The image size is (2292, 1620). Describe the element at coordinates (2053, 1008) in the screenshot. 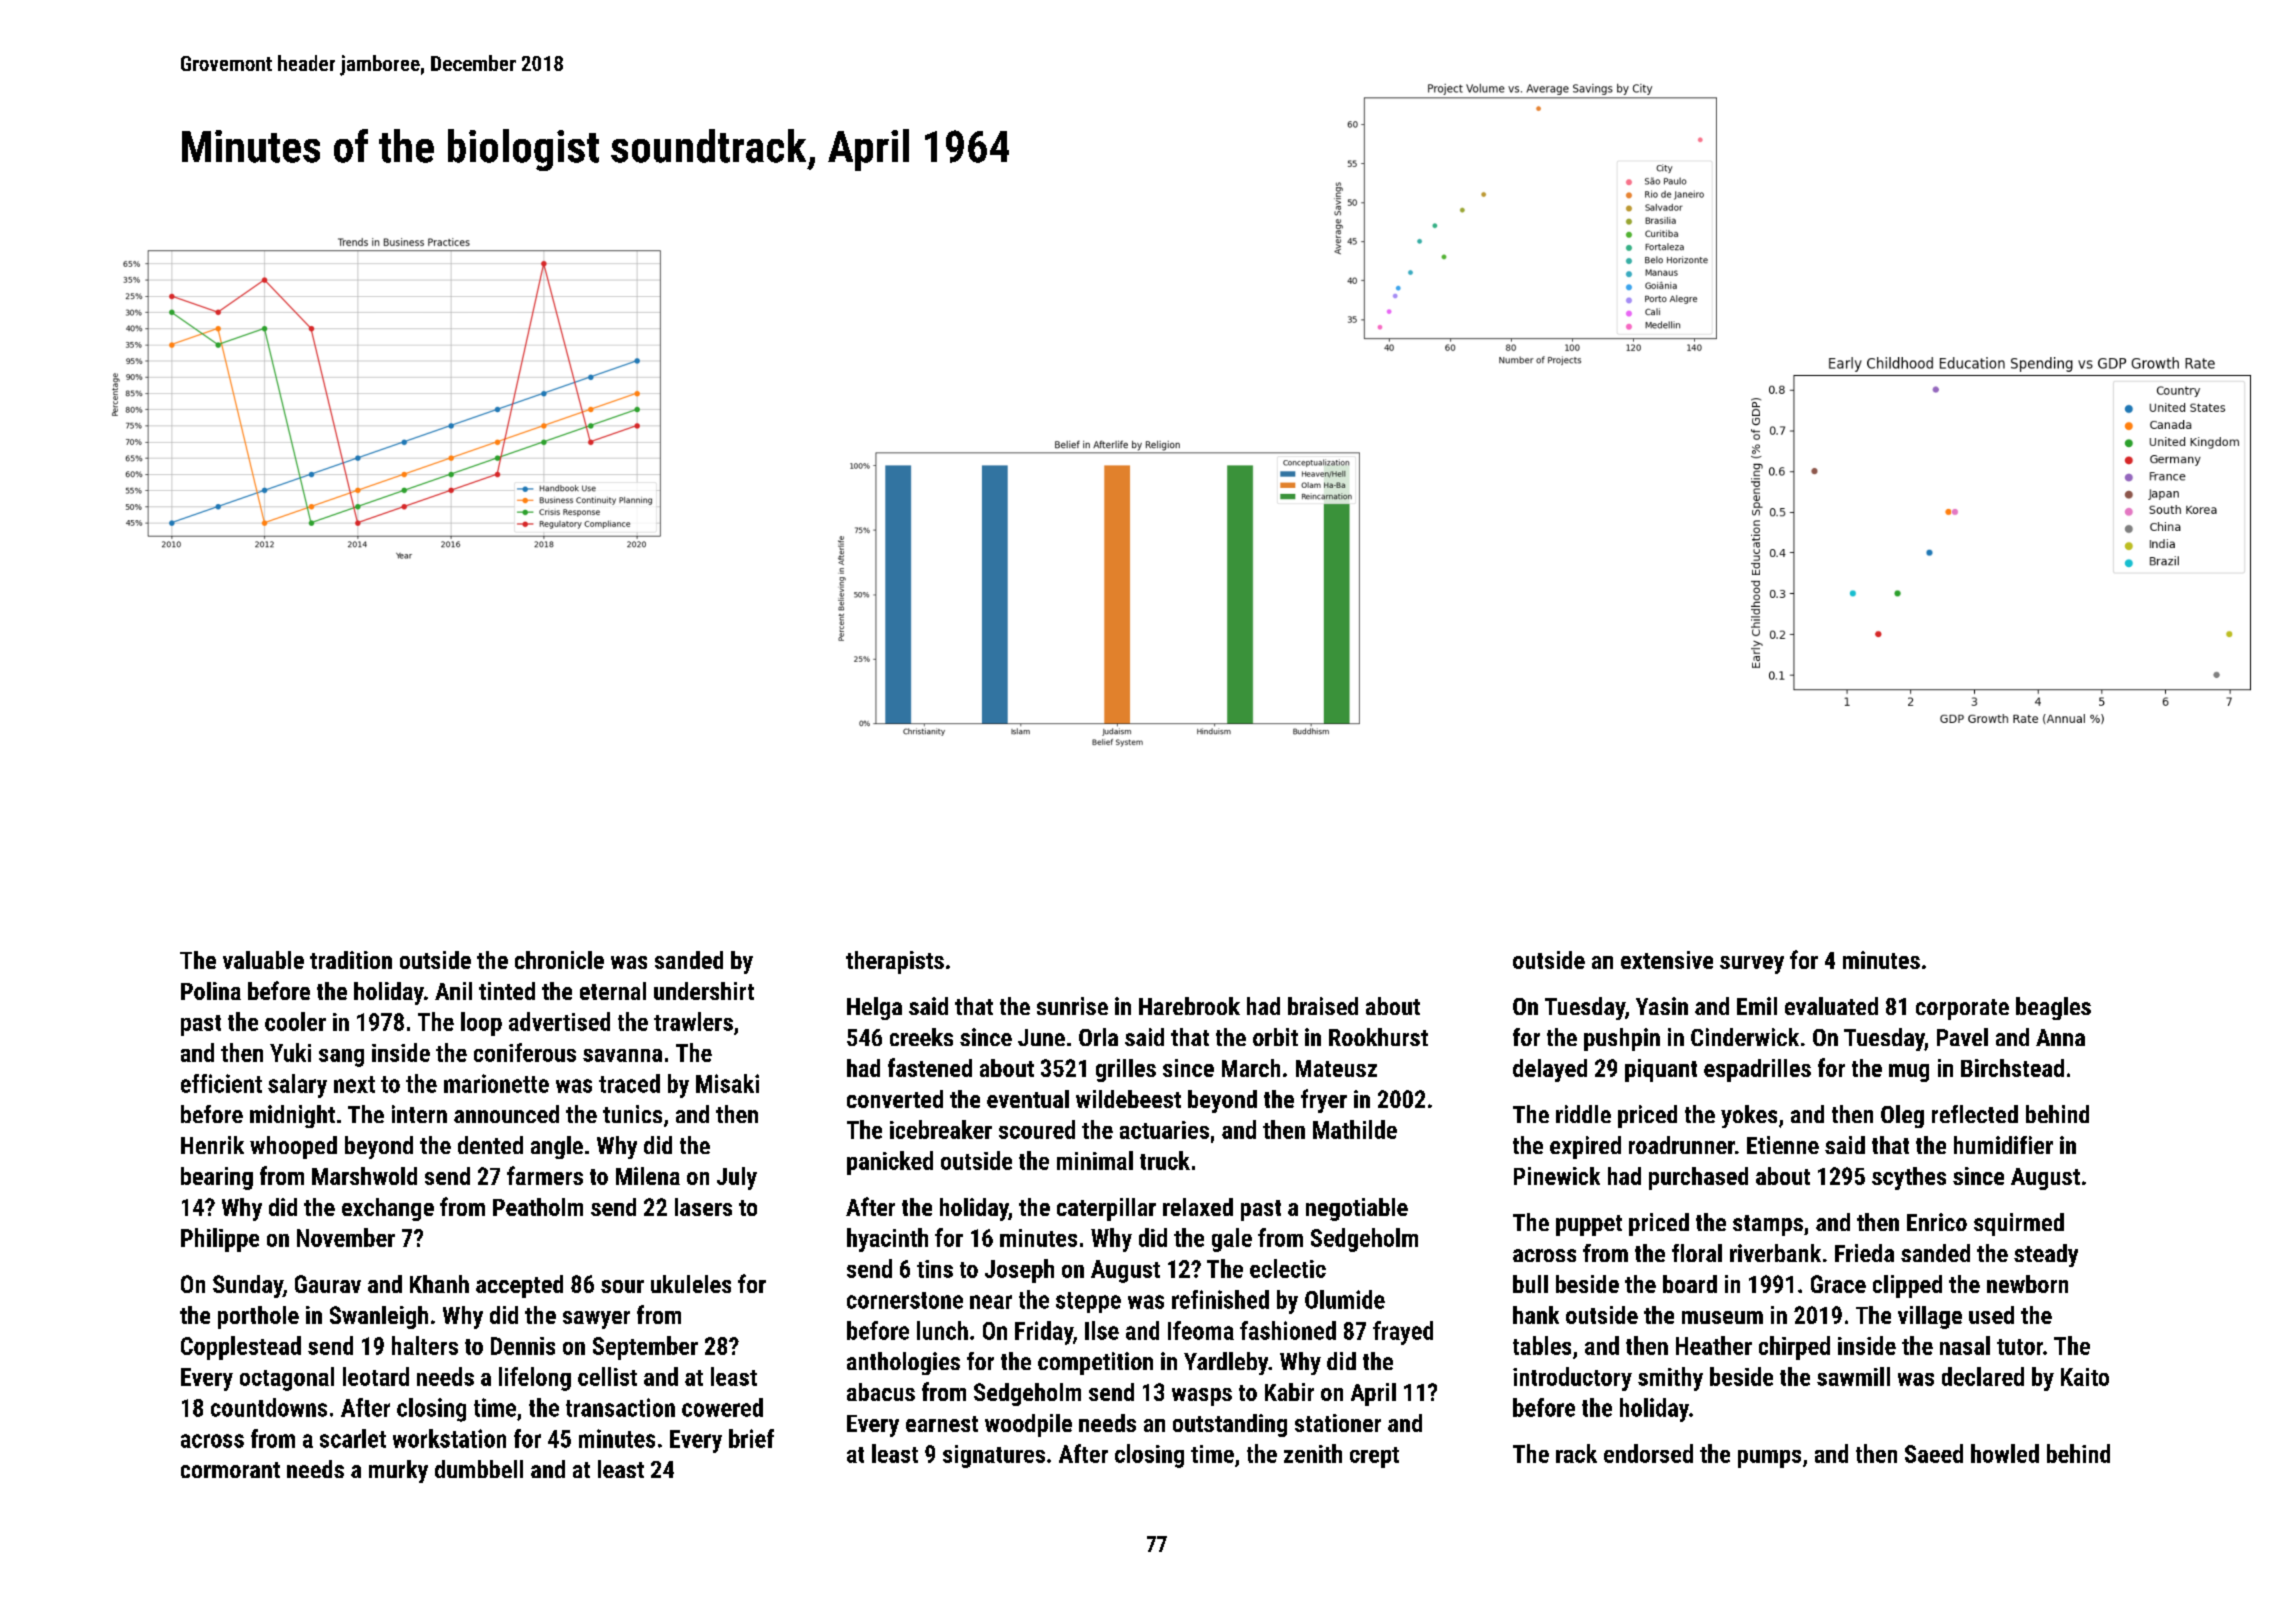

I see `beagles` at that location.
